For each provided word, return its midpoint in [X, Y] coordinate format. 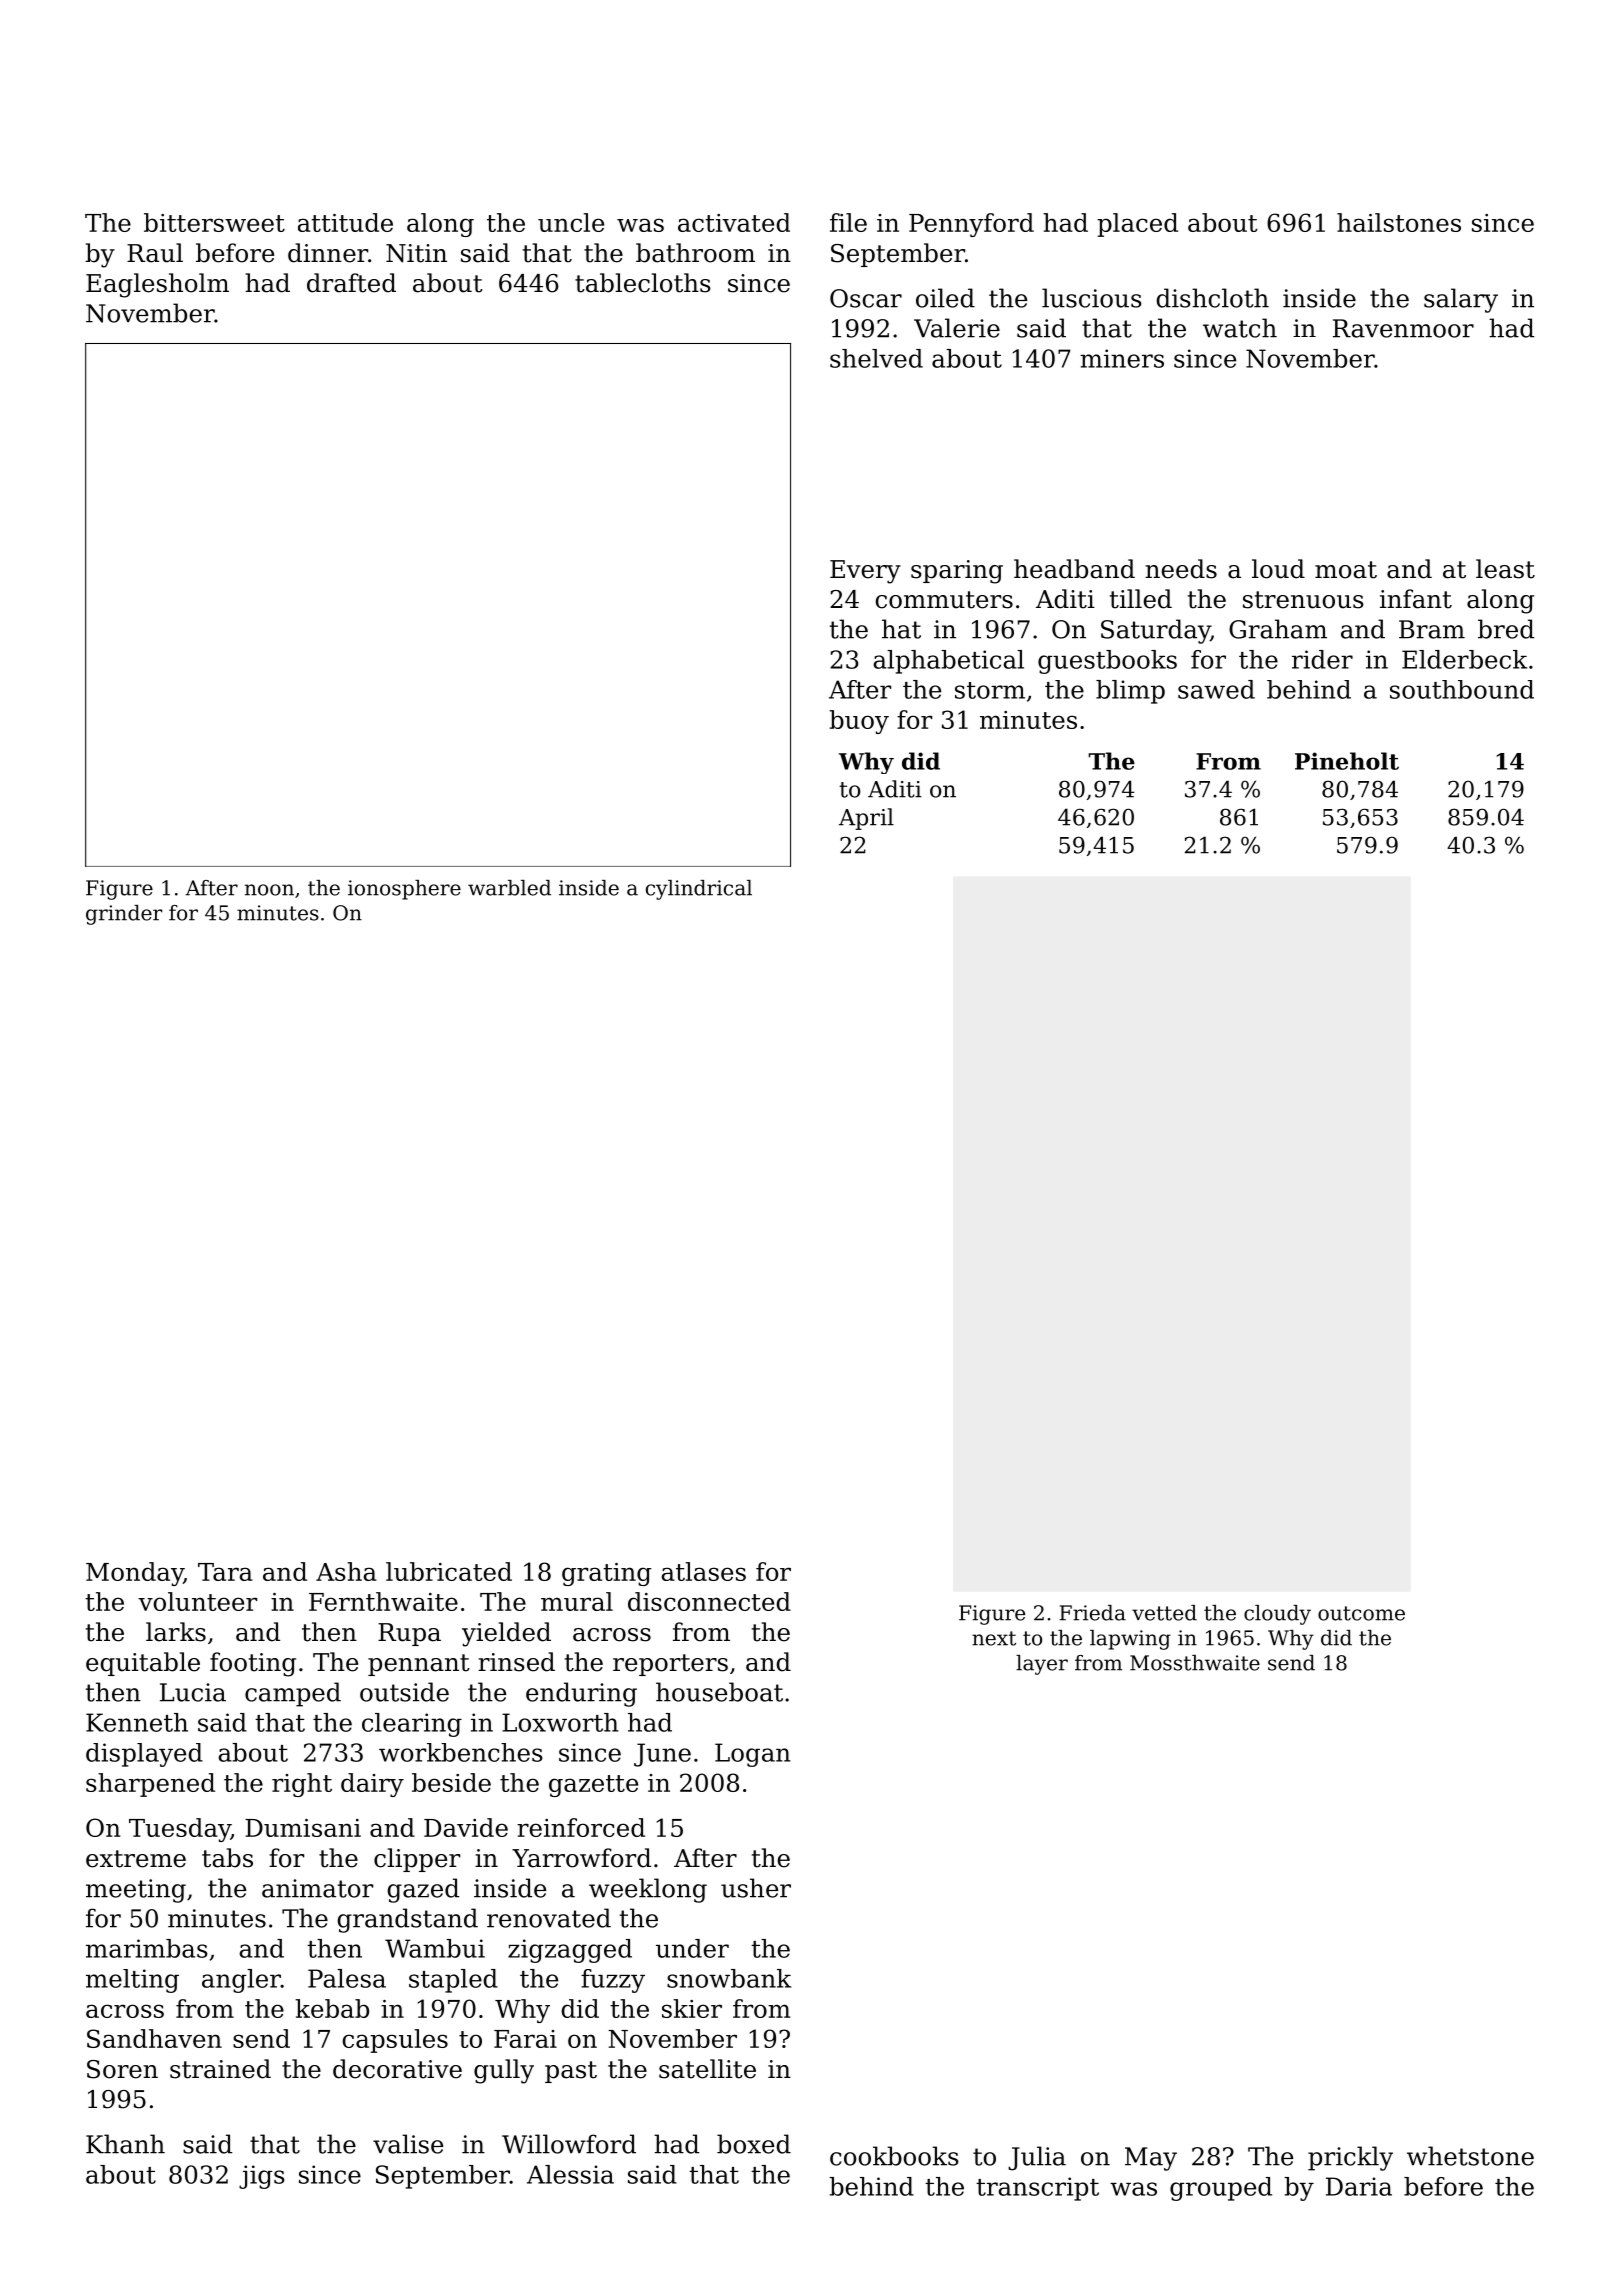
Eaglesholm [157, 285]
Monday [135, 1574]
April [866, 819]
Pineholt [1347, 761]
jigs [262, 2177]
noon [269, 890]
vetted [1164, 1613]
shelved [876, 358]
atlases [704, 1571]
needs [1181, 569]
